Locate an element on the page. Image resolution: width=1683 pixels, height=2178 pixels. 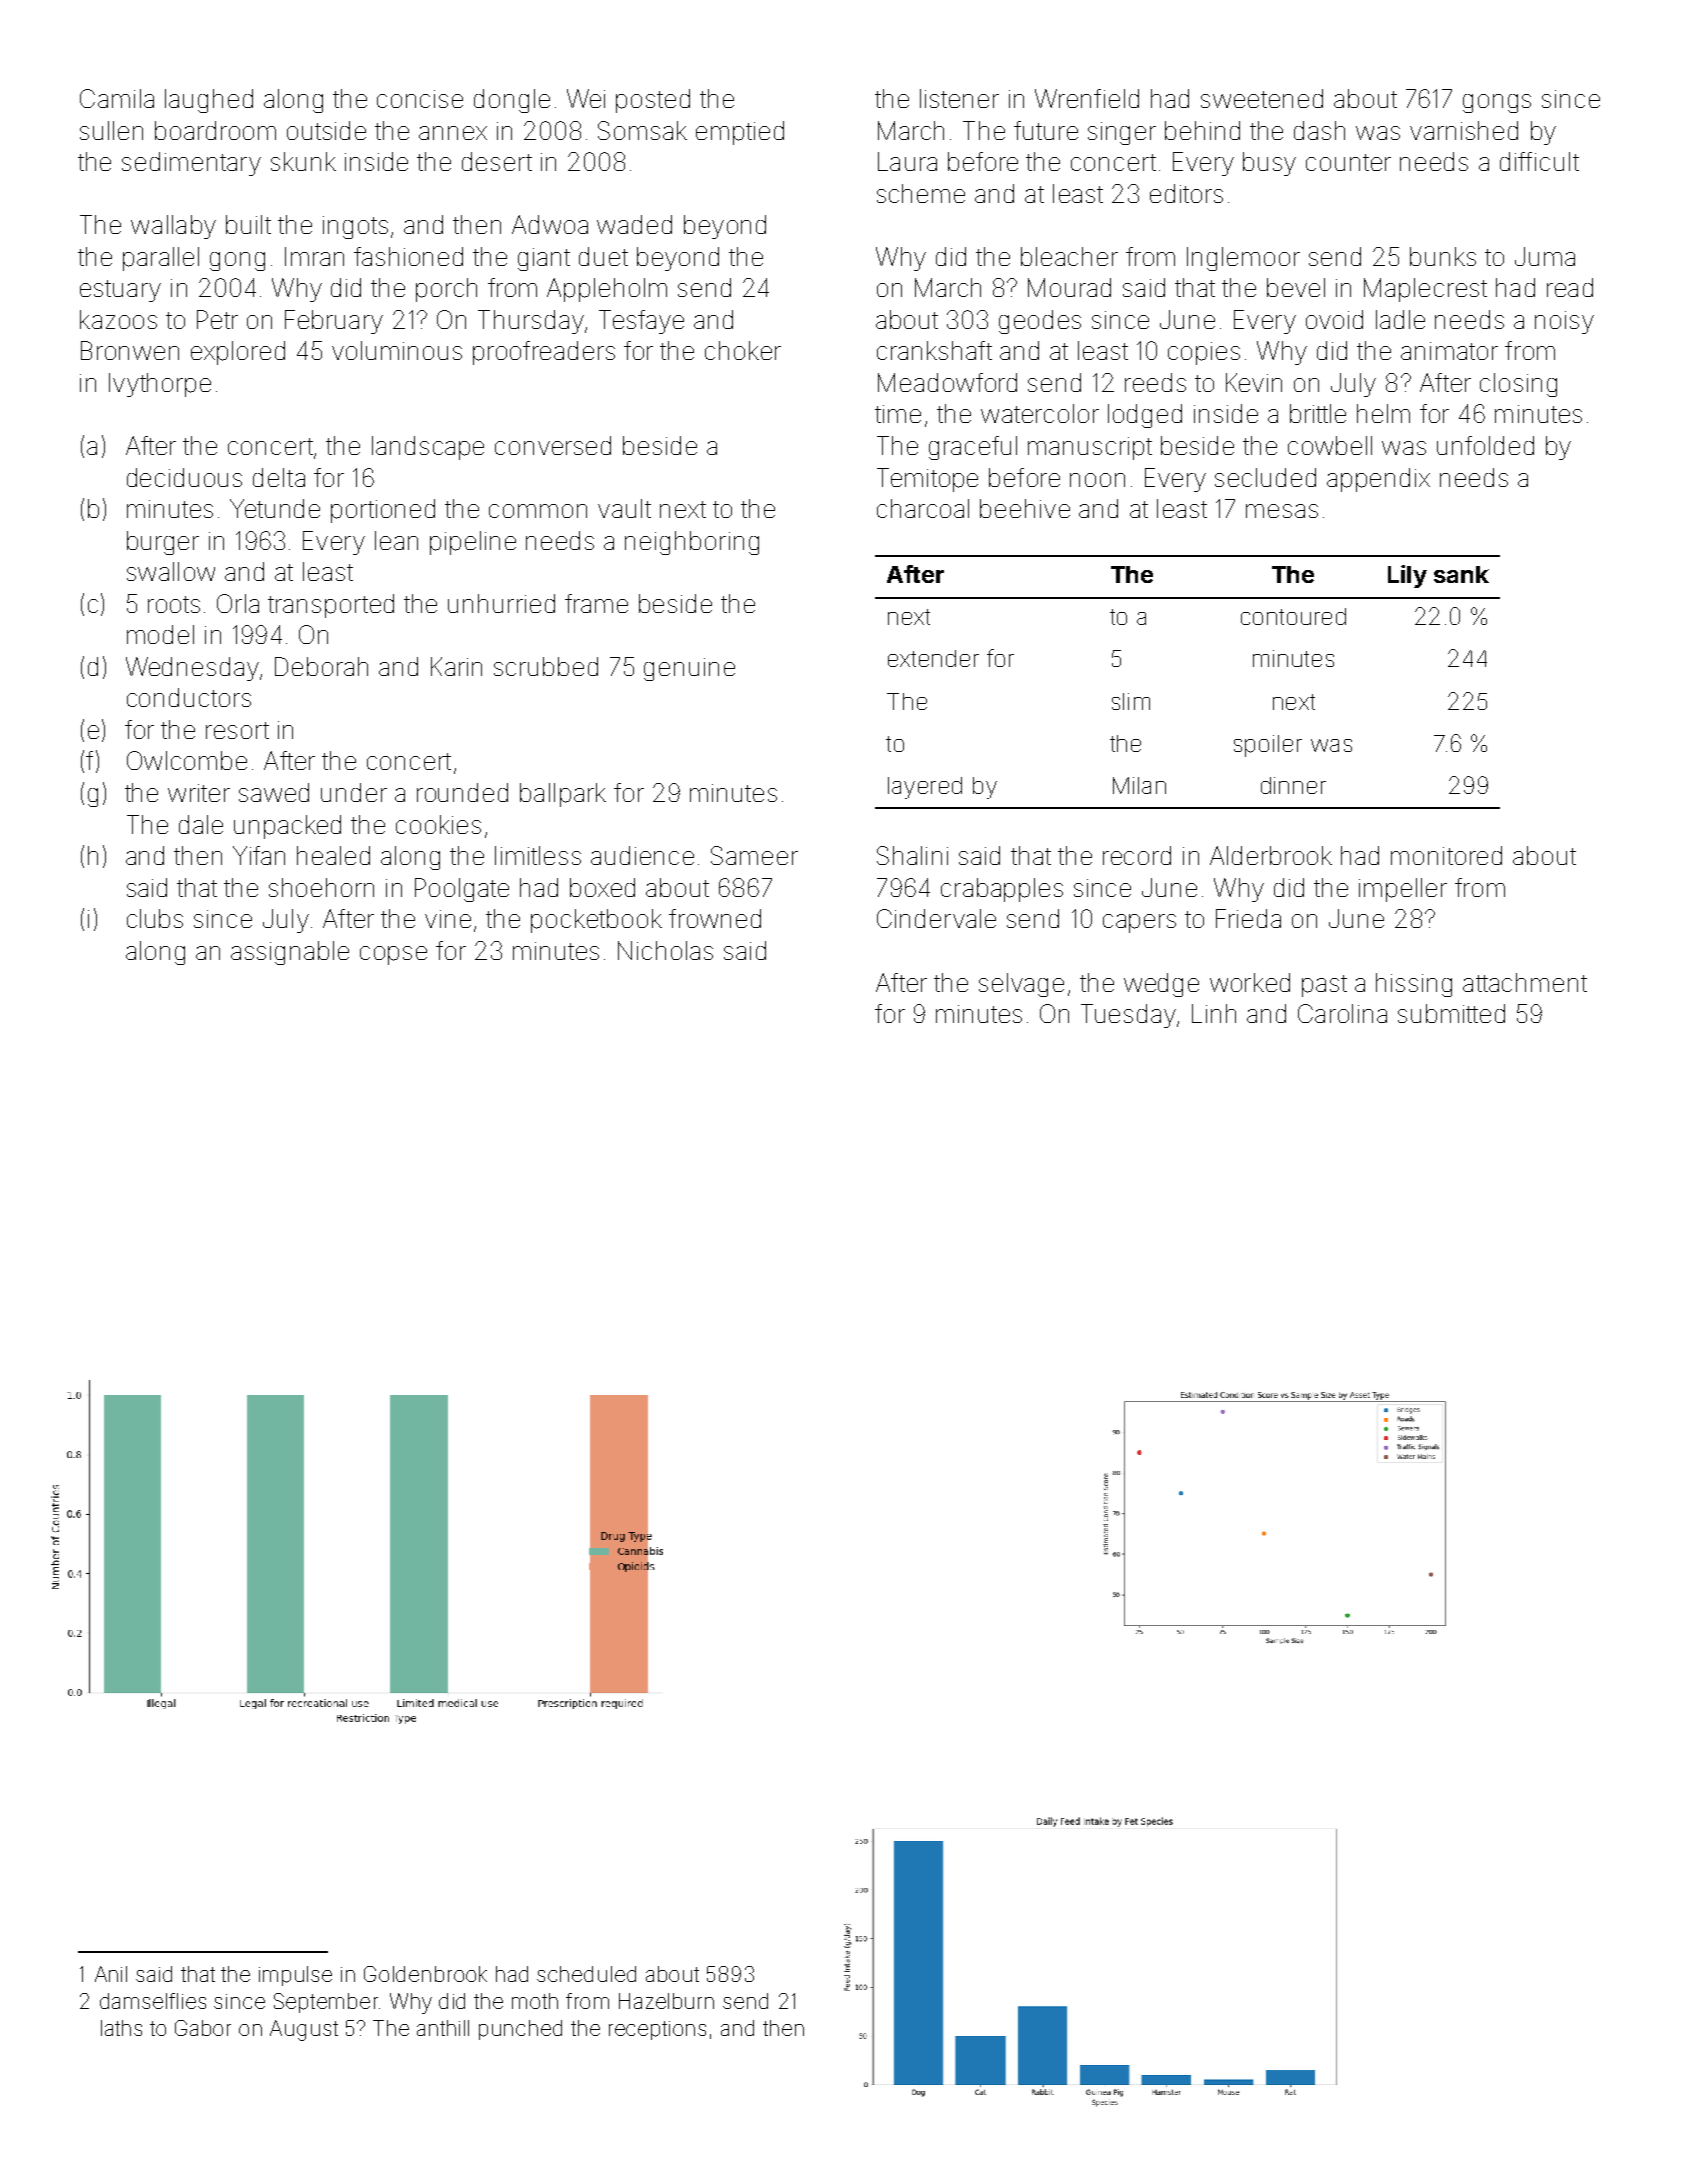
sweetened is located at coordinates (1262, 98).
